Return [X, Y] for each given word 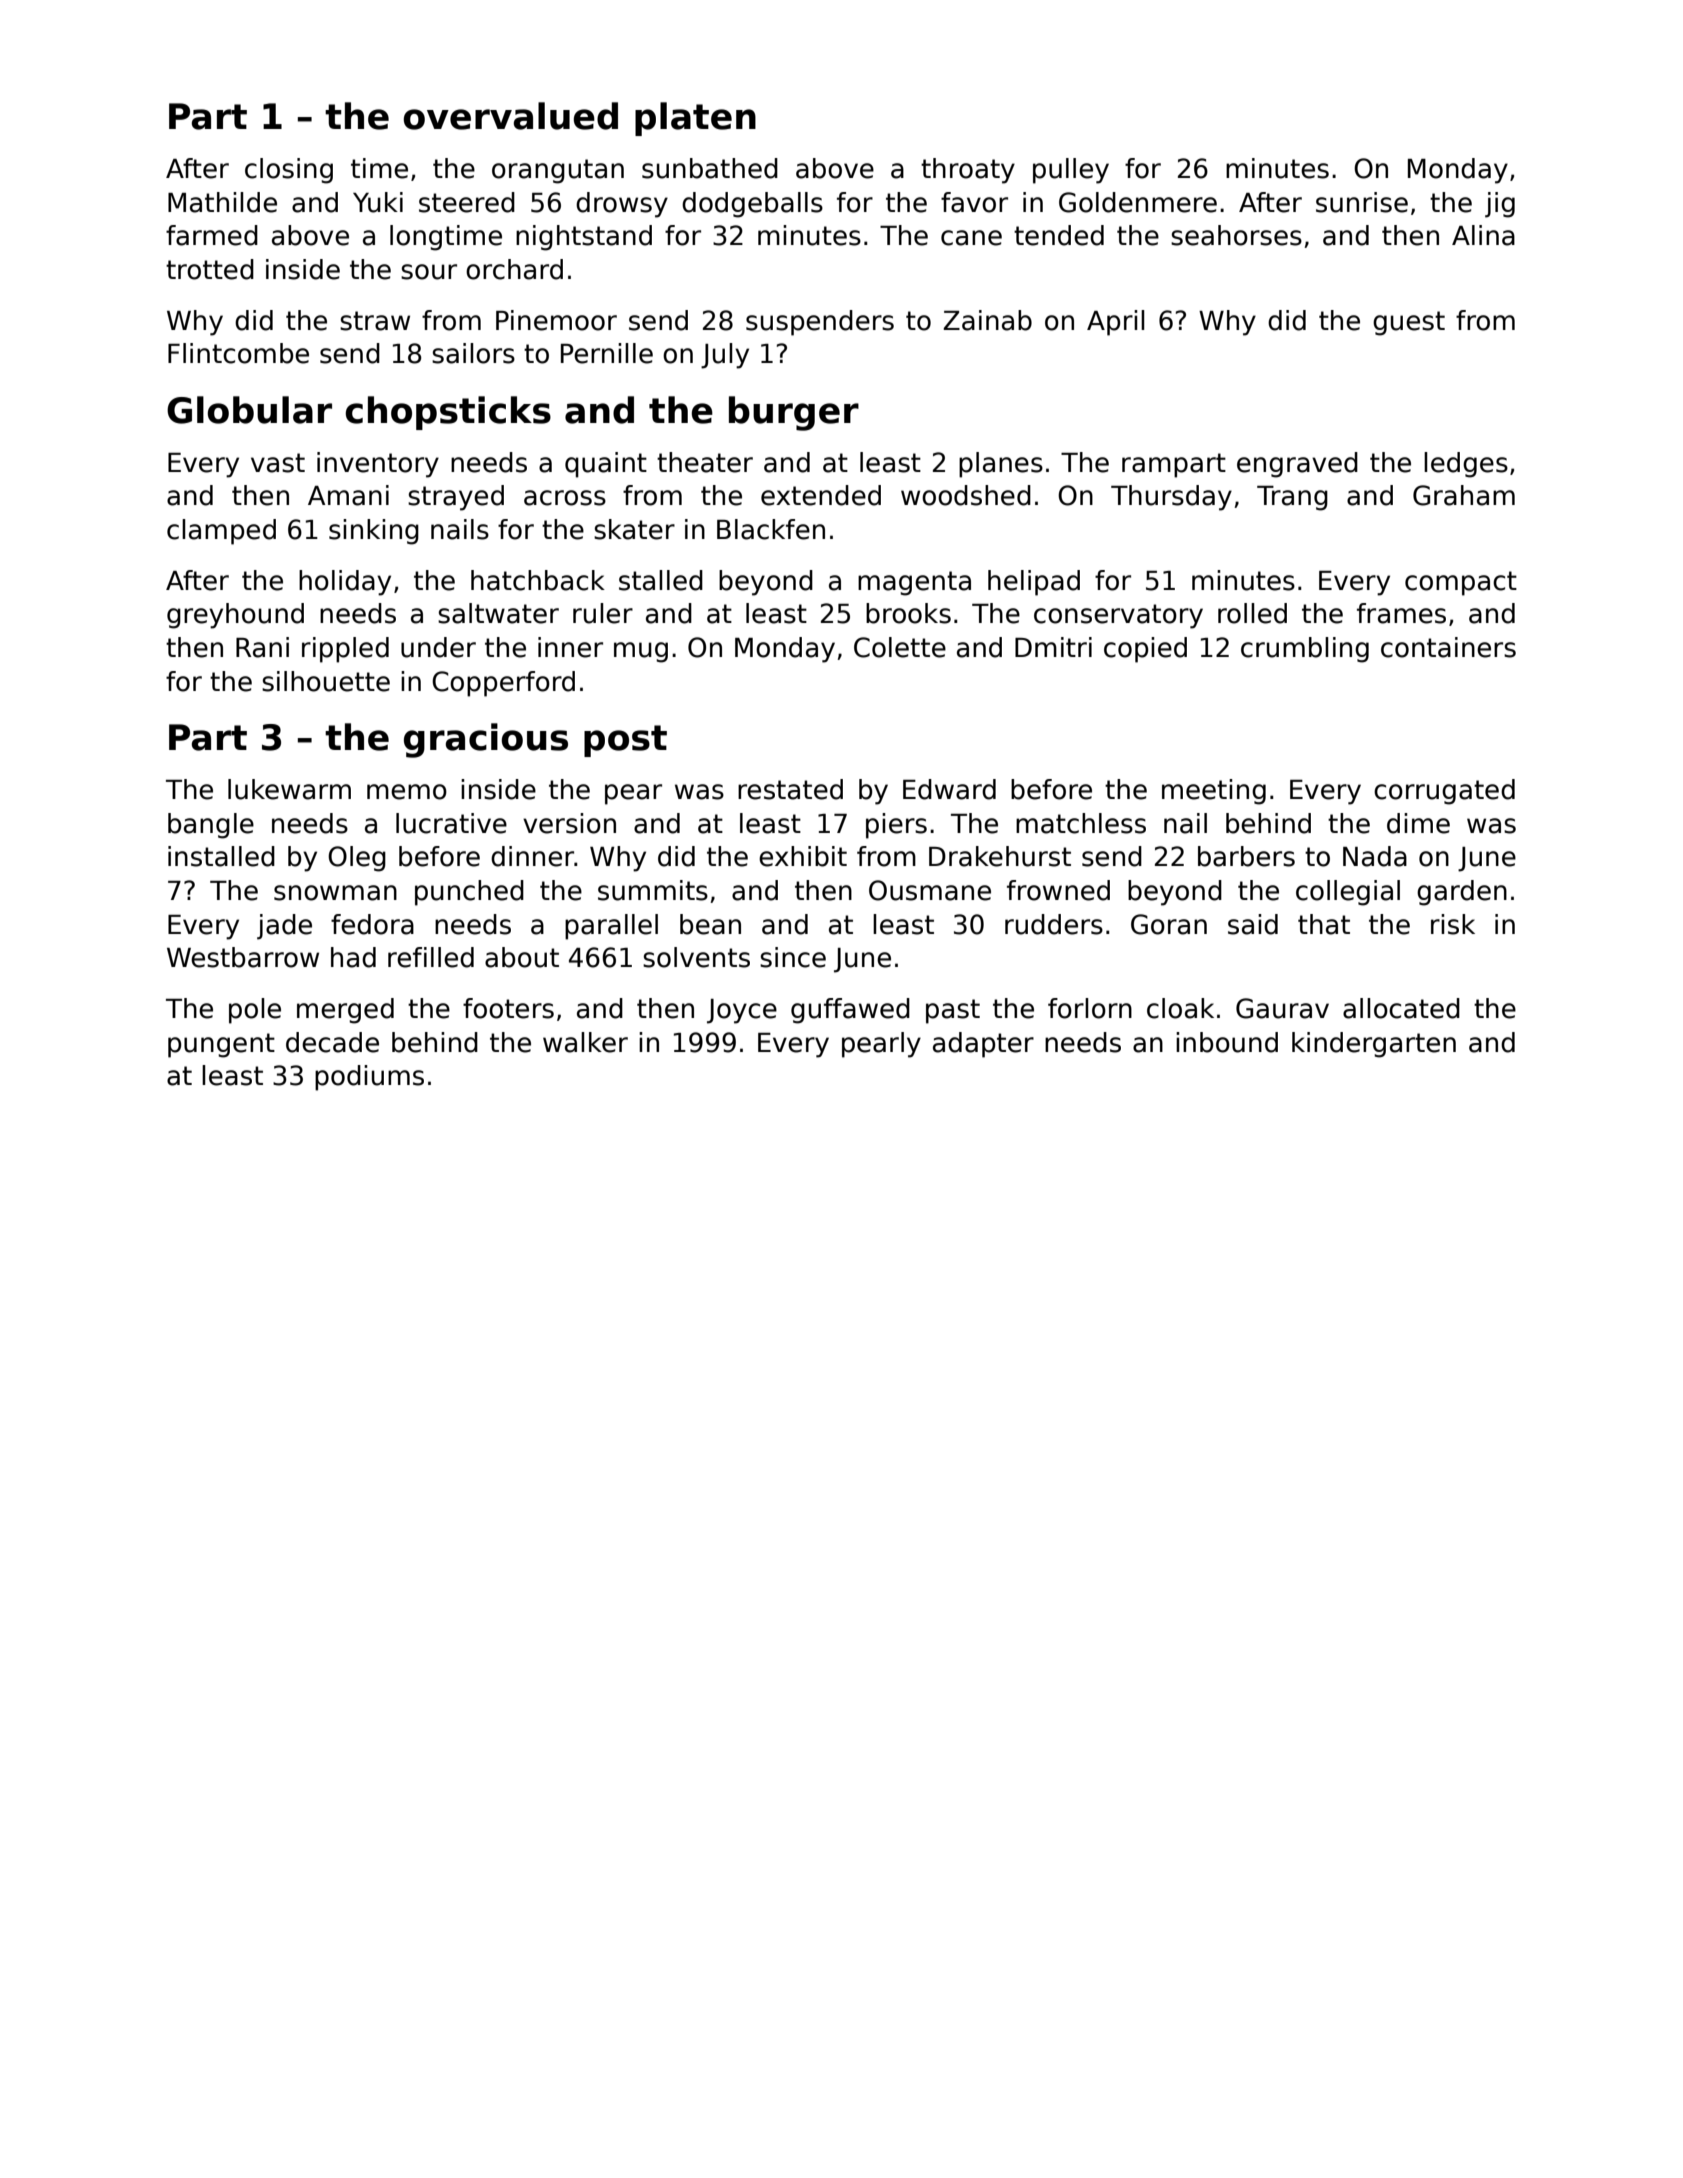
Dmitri [1053, 647]
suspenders [820, 323]
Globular [249, 410]
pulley [1071, 171]
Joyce [742, 1011]
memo [407, 792]
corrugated [1444, 792]
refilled [431, 957]
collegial [1348, 893]
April [1115, 323]
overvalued [510, 116]
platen [695, 119]
